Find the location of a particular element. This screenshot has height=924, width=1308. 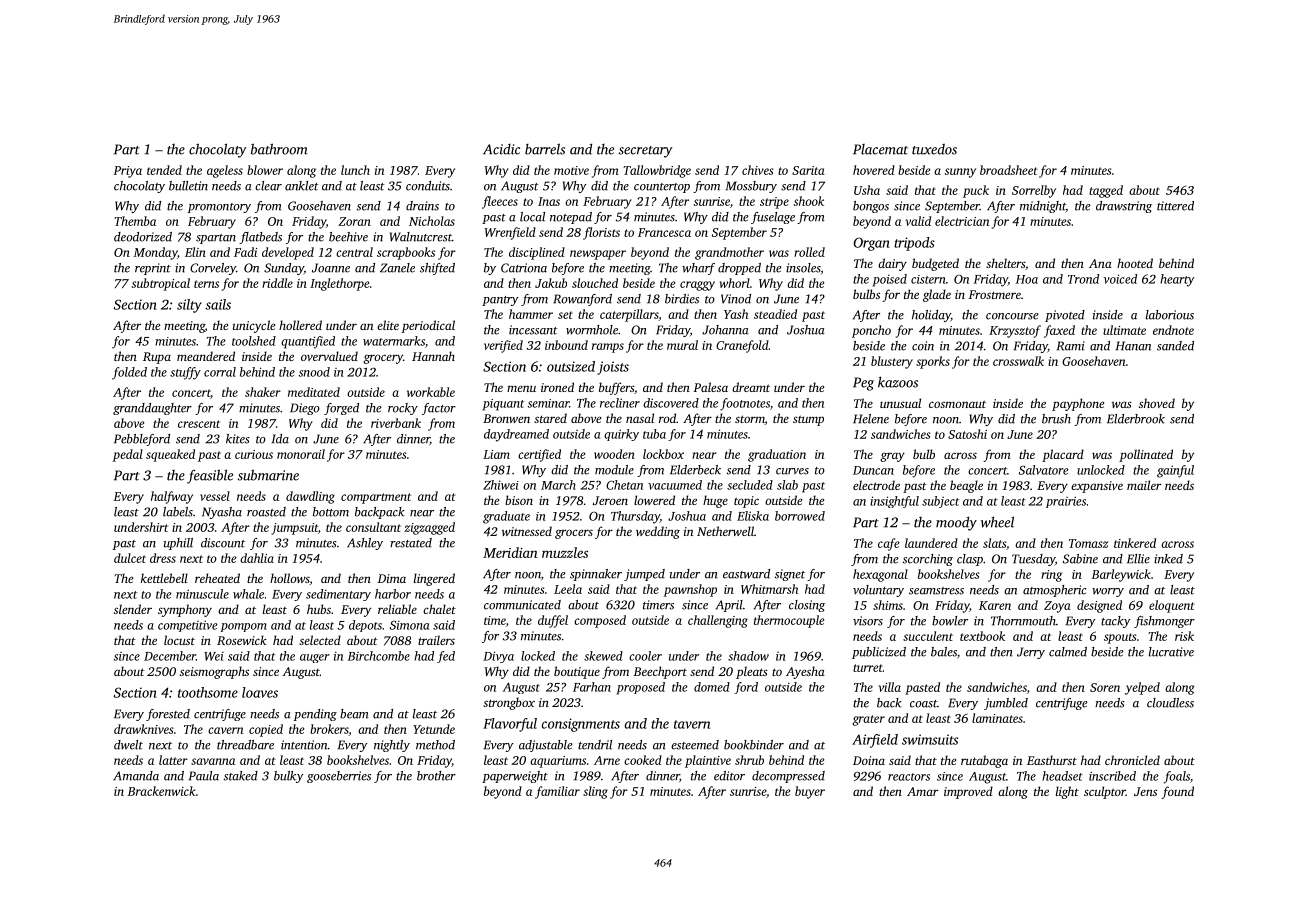

cosmonaut is located at coordinates (957, 404).
